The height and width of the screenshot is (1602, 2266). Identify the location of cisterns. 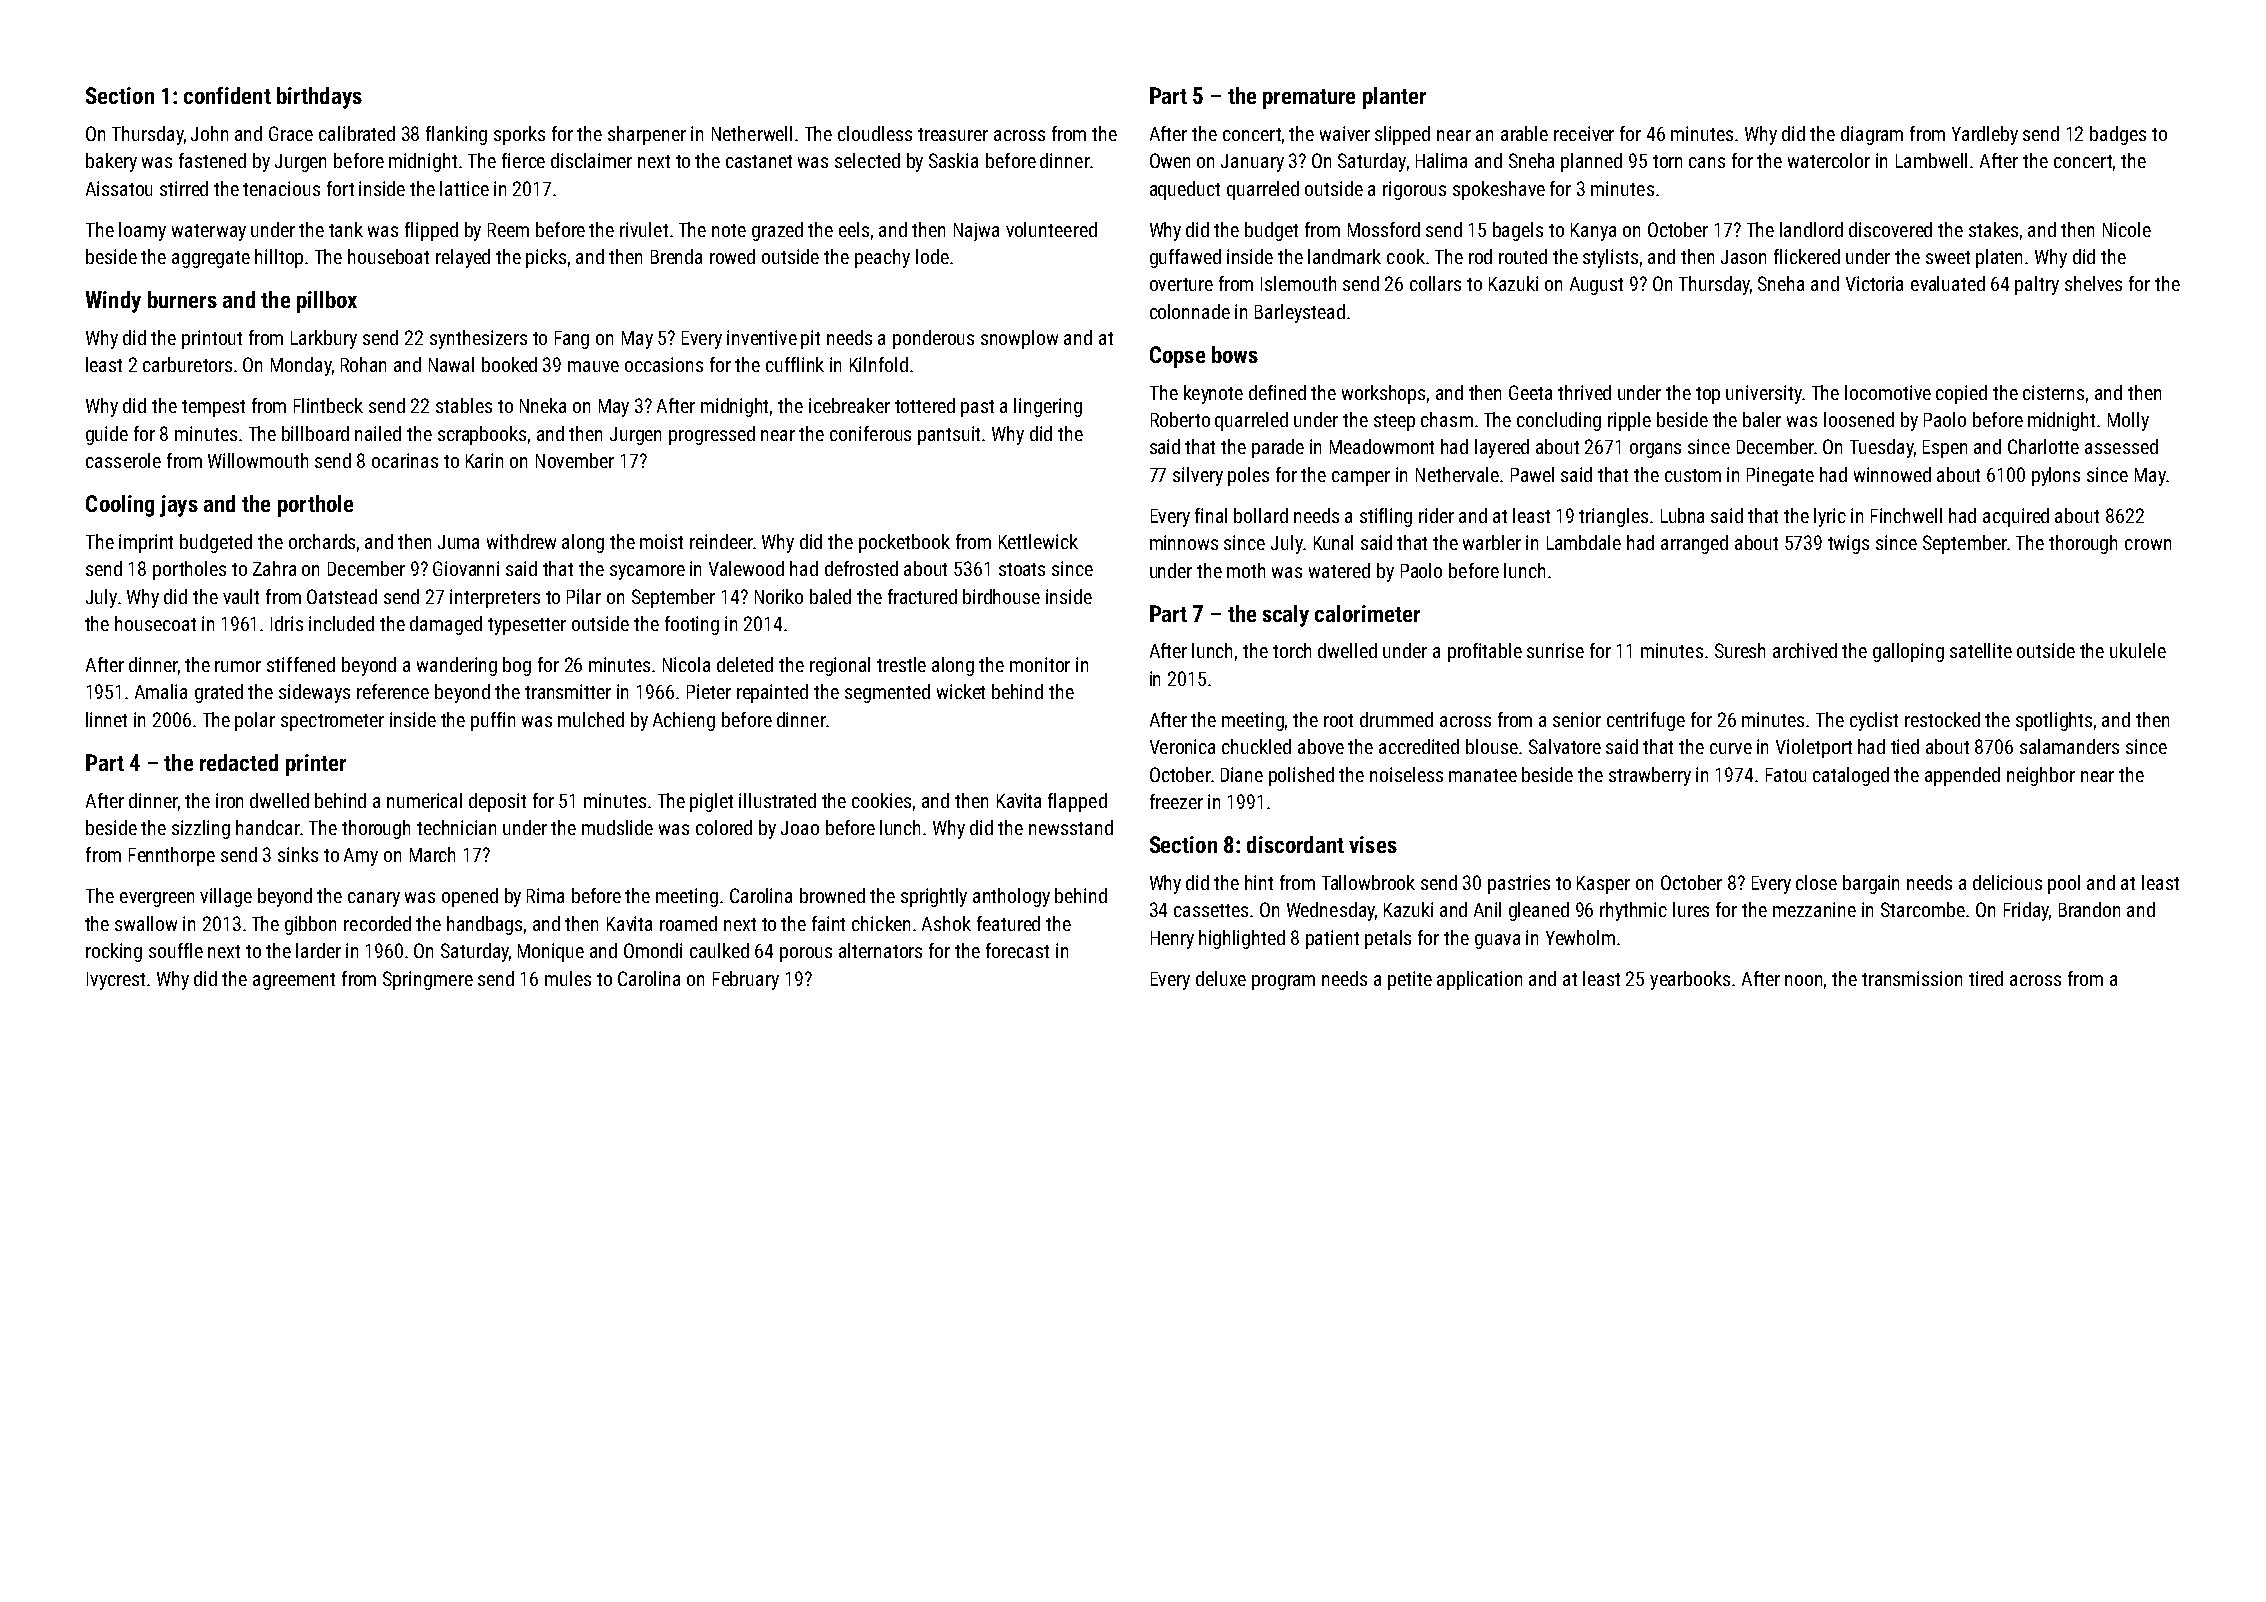
(2053, 392).
